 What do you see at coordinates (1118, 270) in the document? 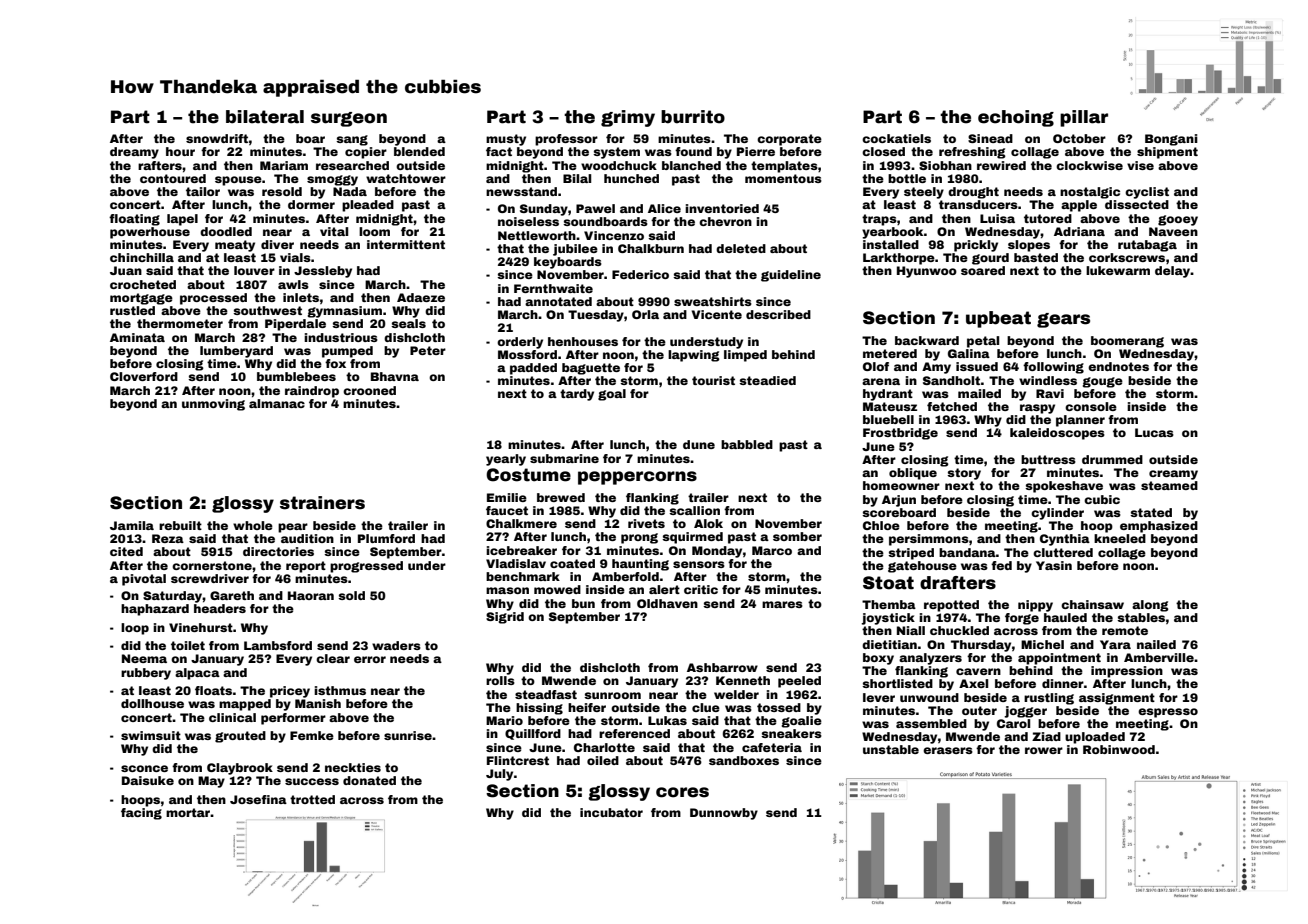
I see `lukewarm` at bounding box center [1118, 270].
